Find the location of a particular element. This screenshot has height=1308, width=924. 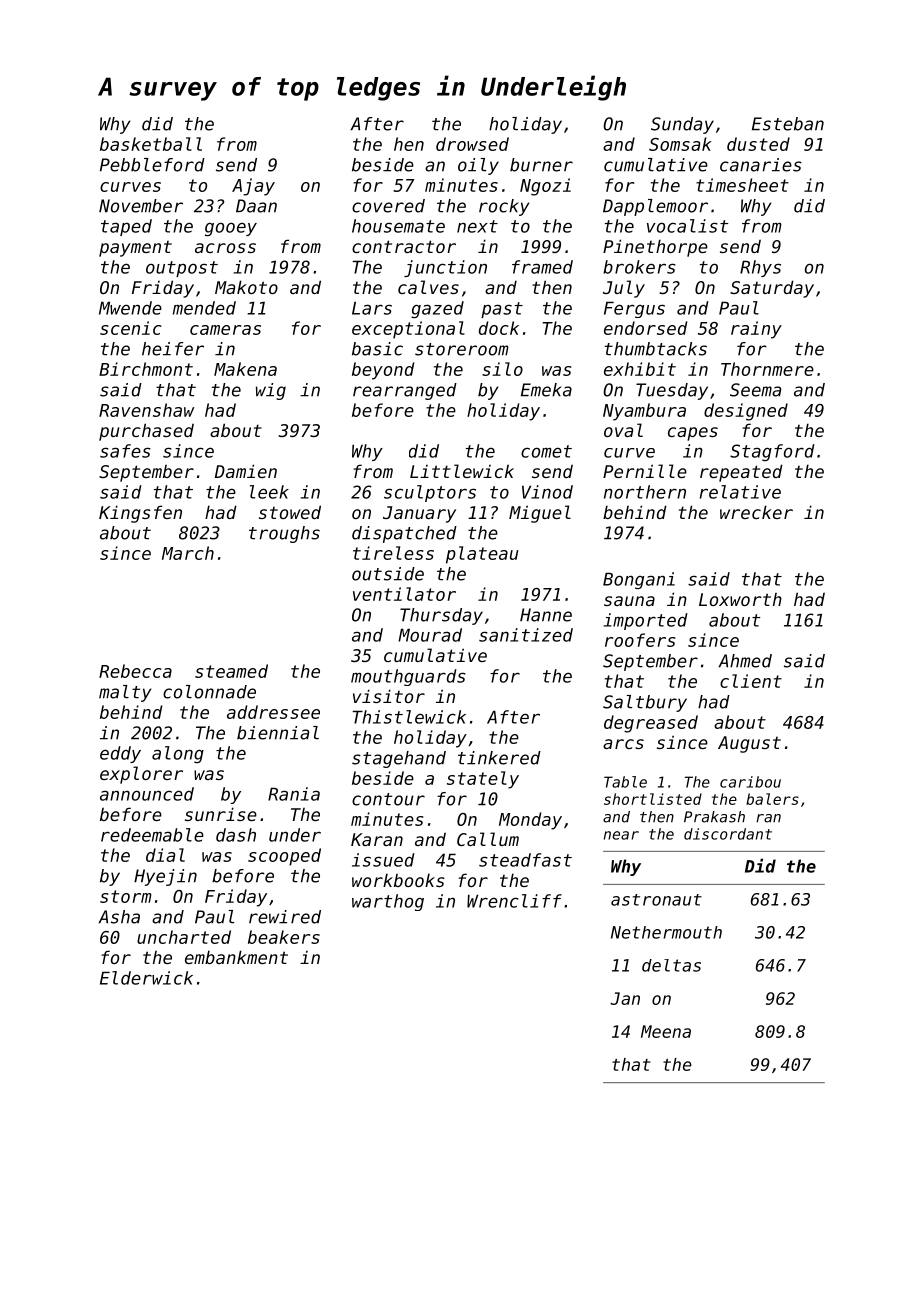

across is located at coordinates (225, 248).
